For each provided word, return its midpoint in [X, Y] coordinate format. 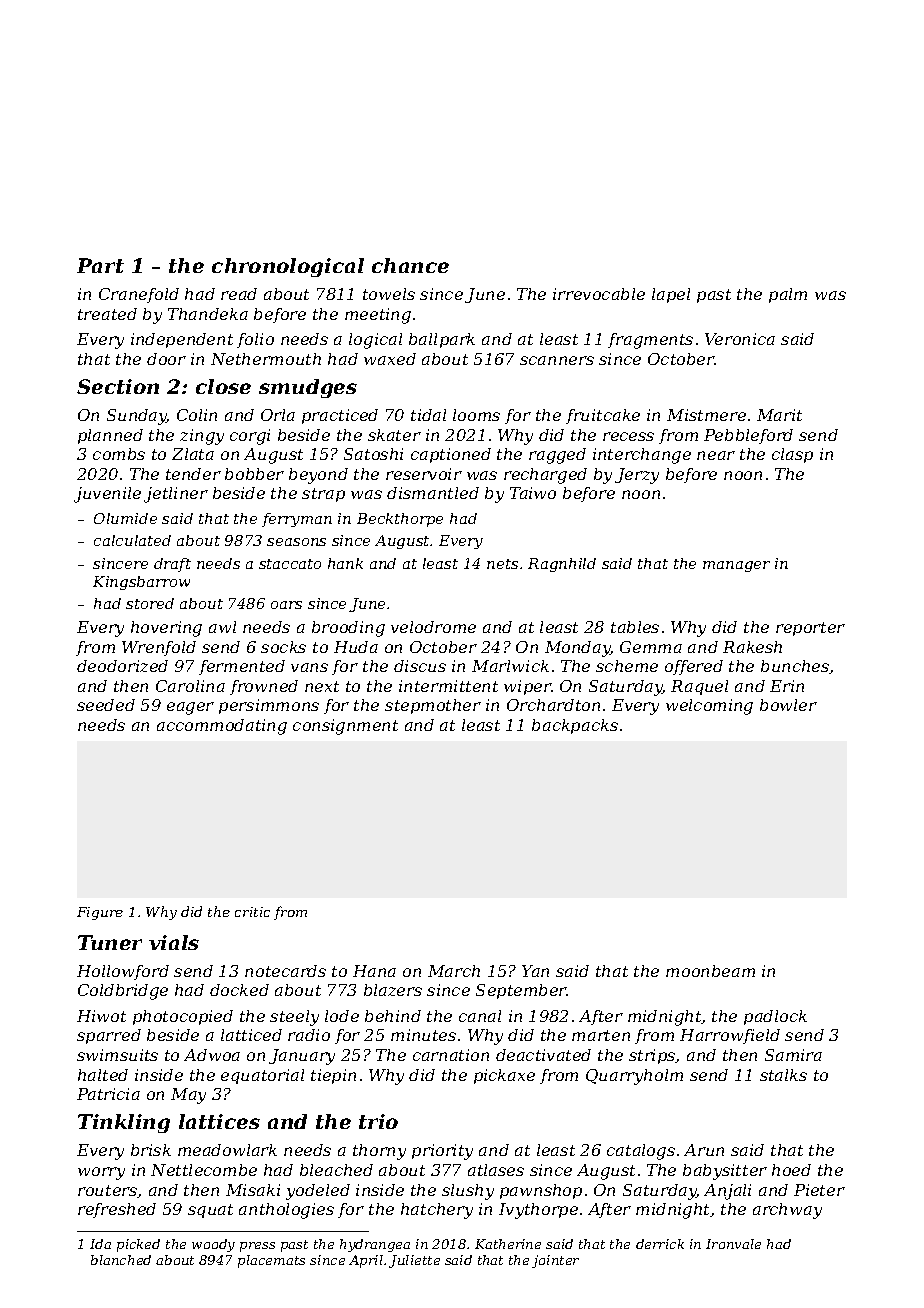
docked [239, 990]
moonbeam [710, 971]
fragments [650, 341]
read [239, 294]
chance [410, 265]
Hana [374, 971]
